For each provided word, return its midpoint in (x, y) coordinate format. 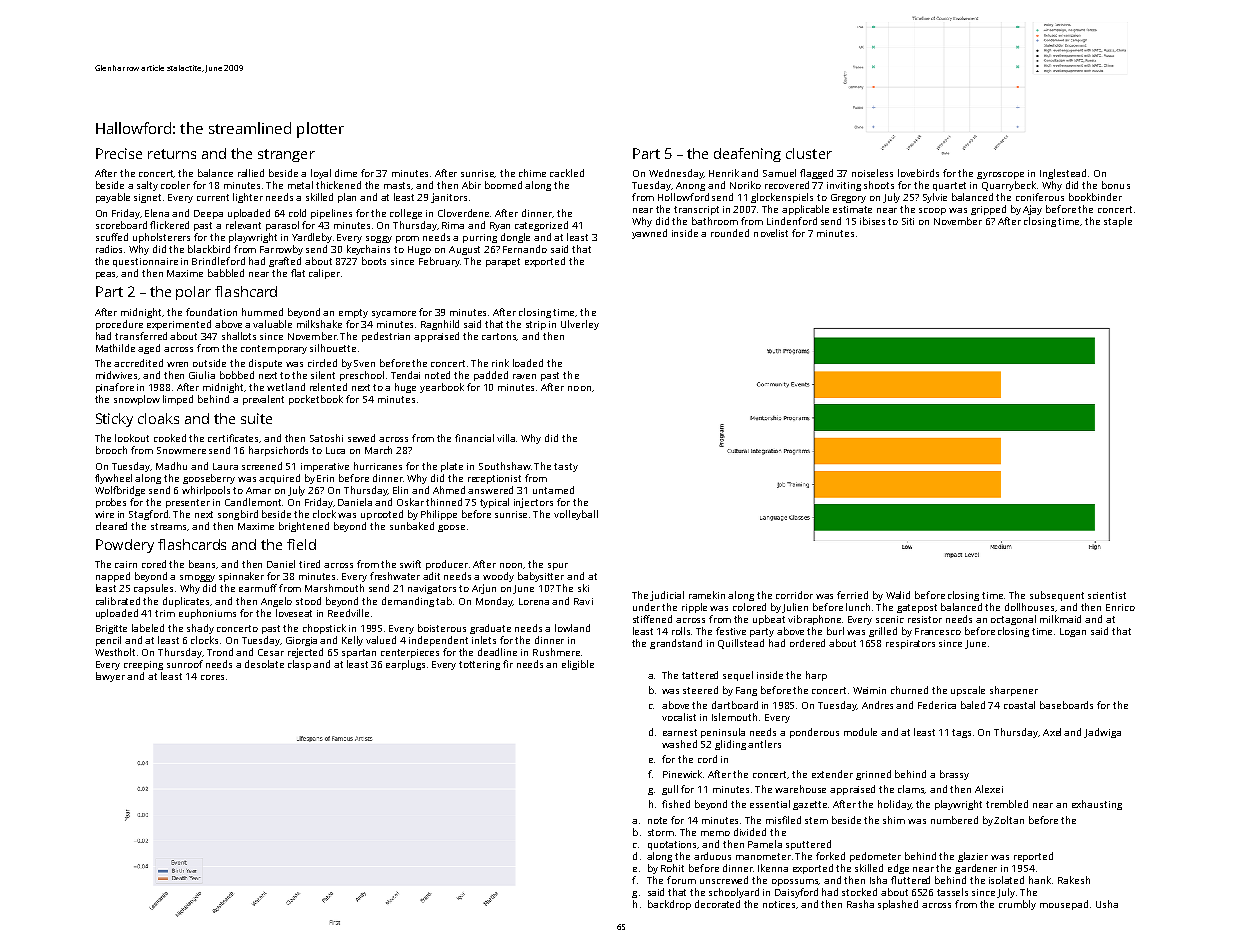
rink (500, 363)
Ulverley (580, 325)
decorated (717, 904)
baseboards (1066, 705)
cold (297, 213)
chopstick (324, 629)
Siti (908, 221)
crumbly (1017, 905)
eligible (578, 665)
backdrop (669, 905)
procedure (119, 325)
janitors (449, 198)
